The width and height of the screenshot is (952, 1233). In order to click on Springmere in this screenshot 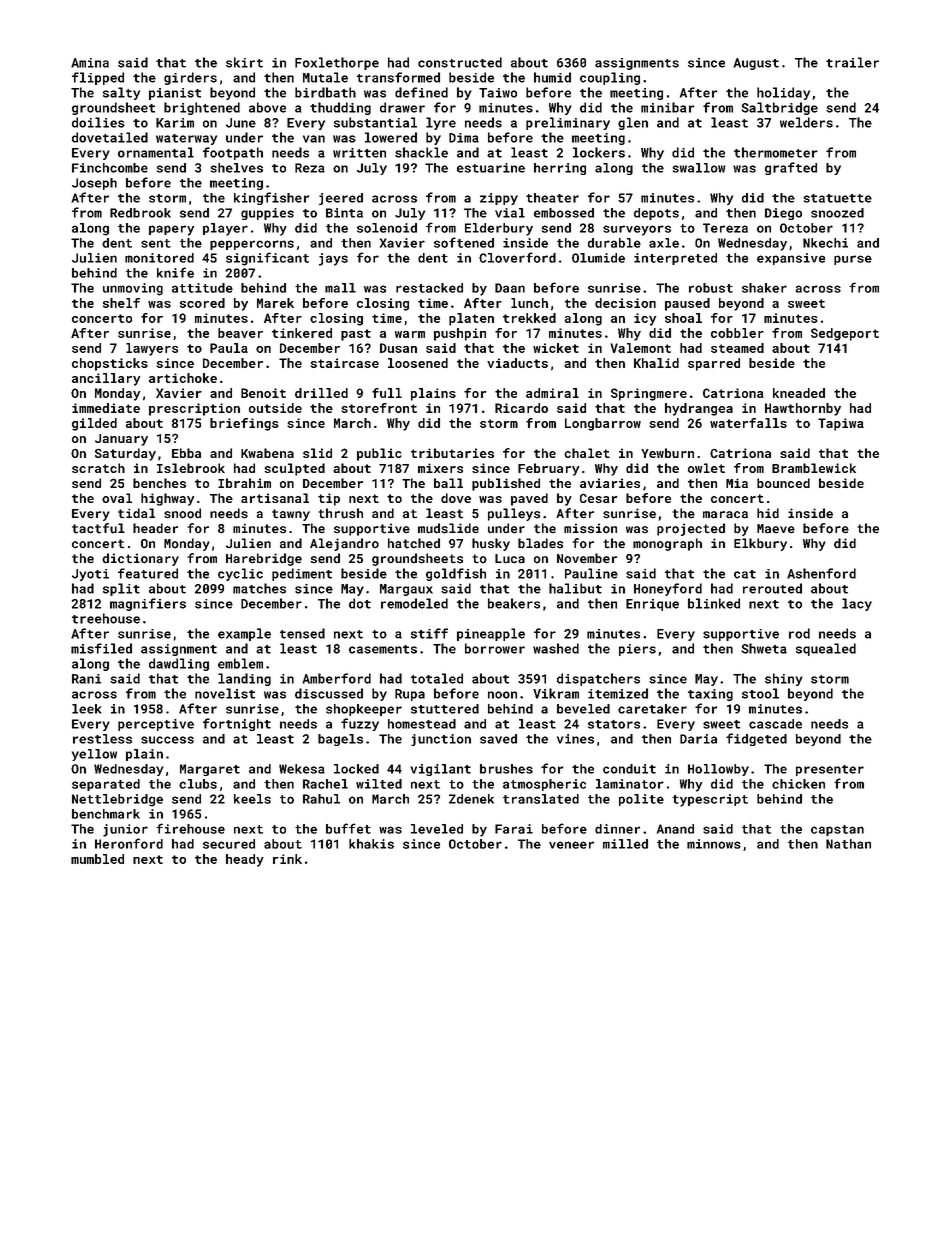, I will do `click(649, 394)`.
